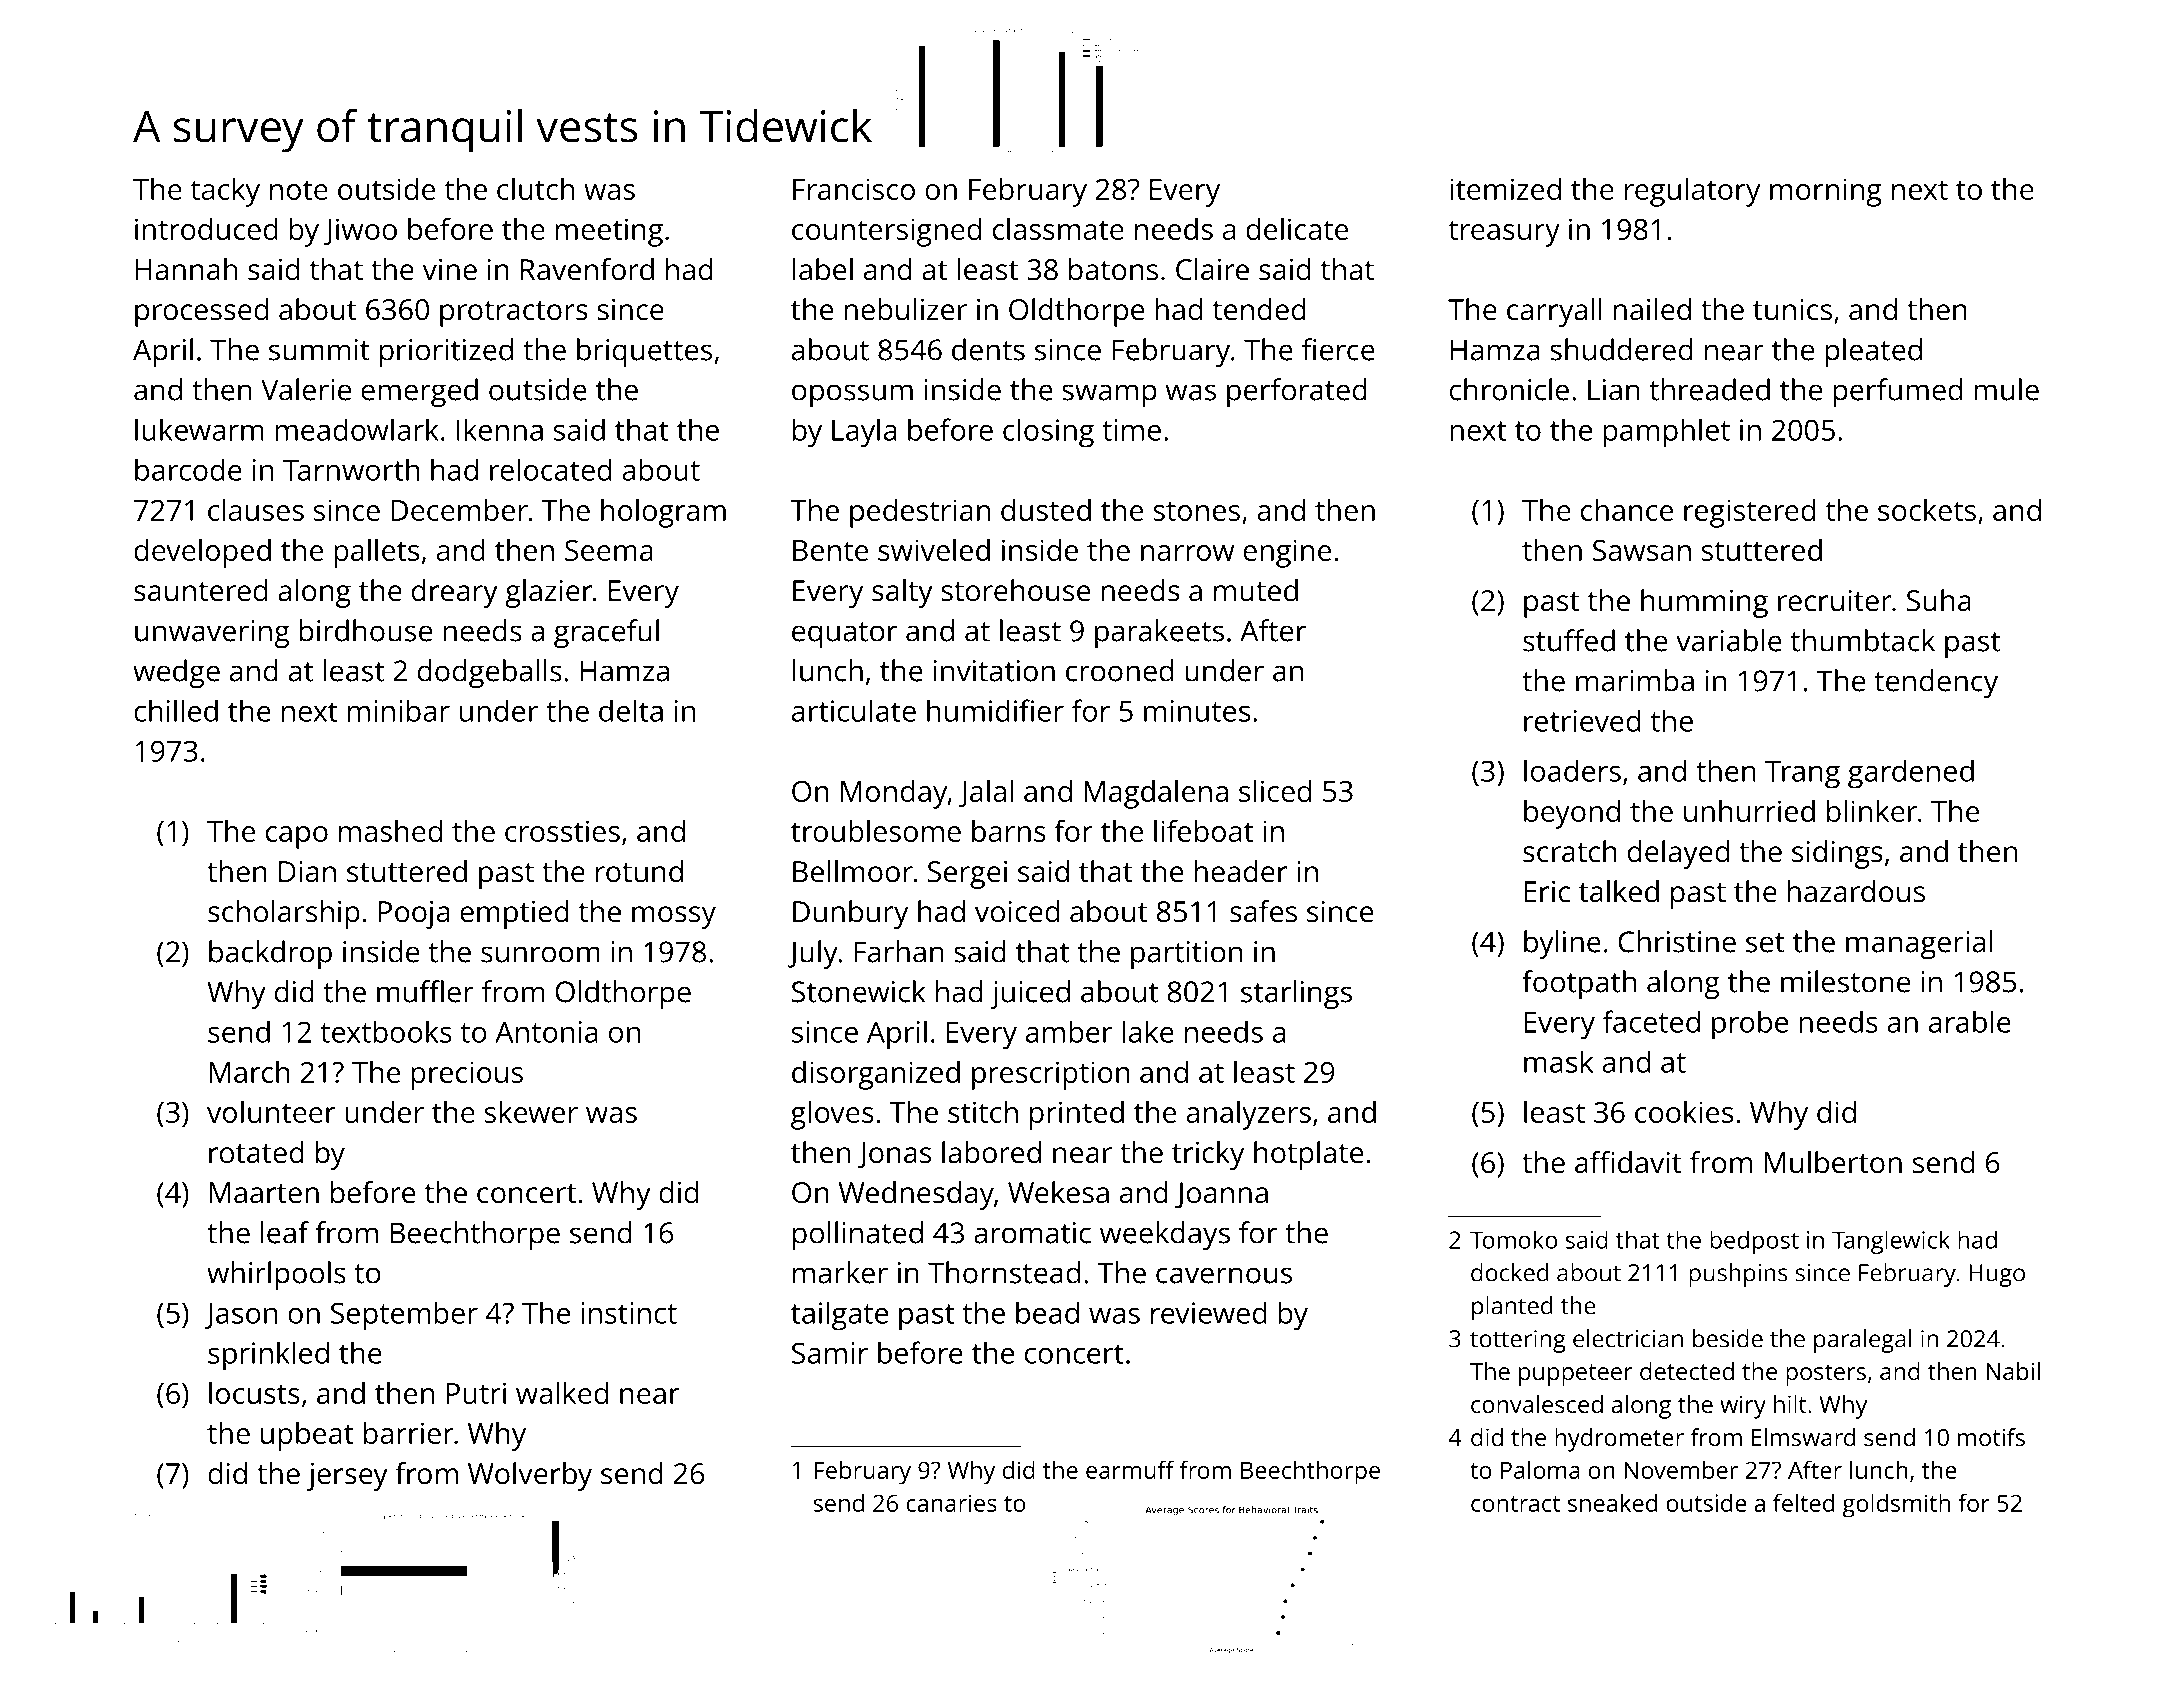 The image size is (2178, 1683). Describe the element at coordinates (201, 312) in the screenshot. I see `processed` at that location.
